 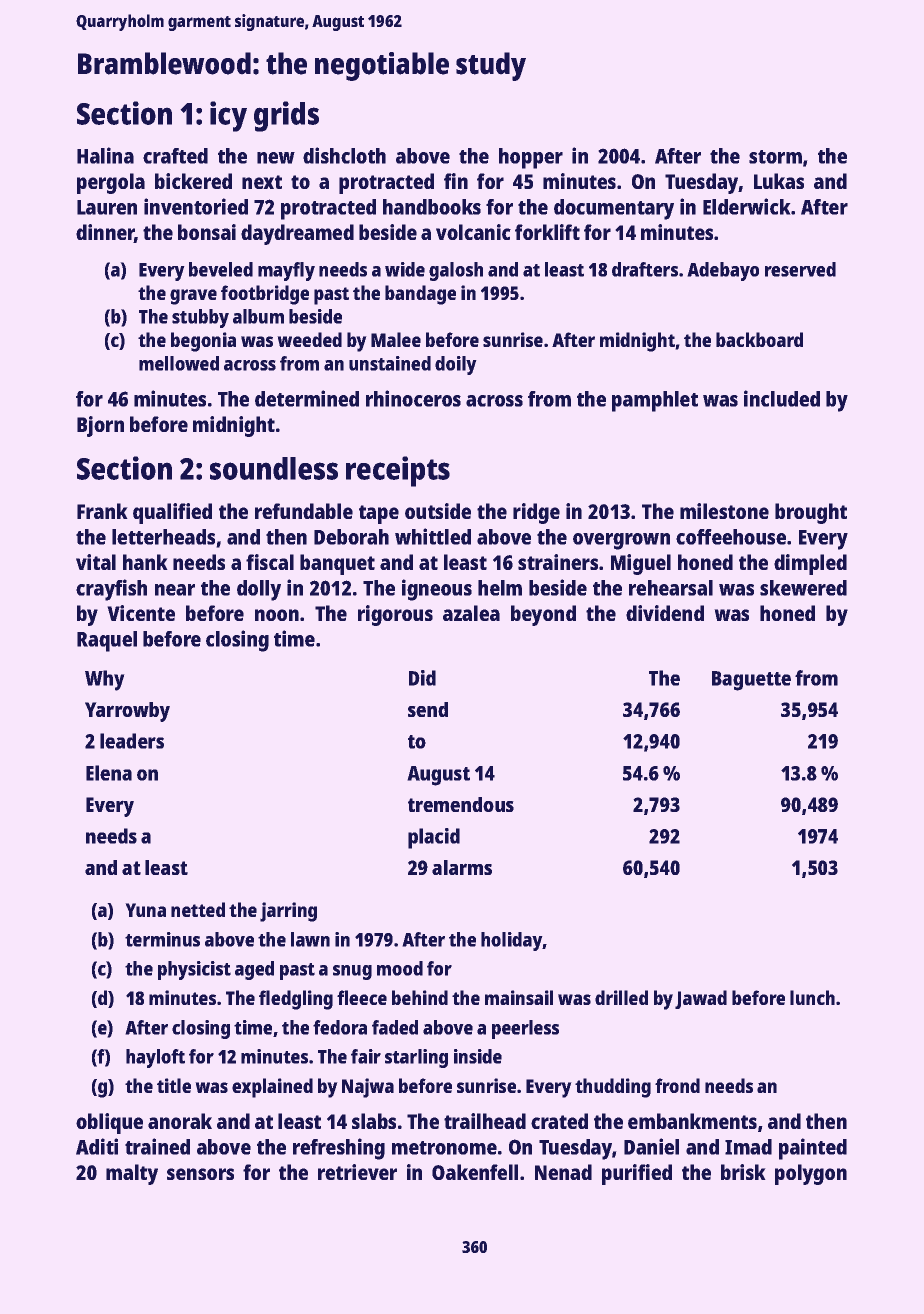 What do you see at coordinates (531, 158) in the page?
I see `hopper` at bounding box center [531, 158].
